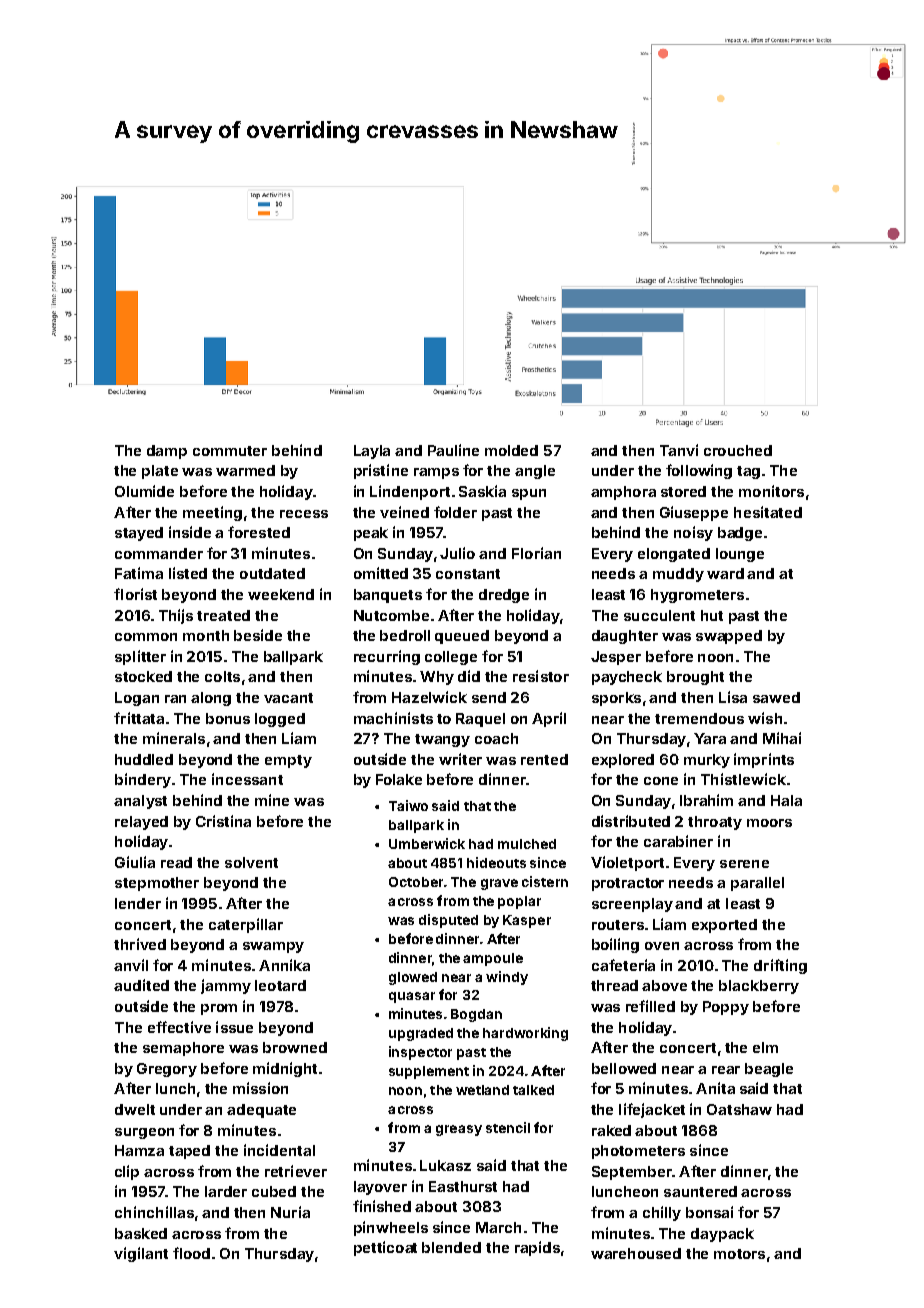  Describe the element at coordinates (468, 574) in the screenshot. I see `constant` at that location.
